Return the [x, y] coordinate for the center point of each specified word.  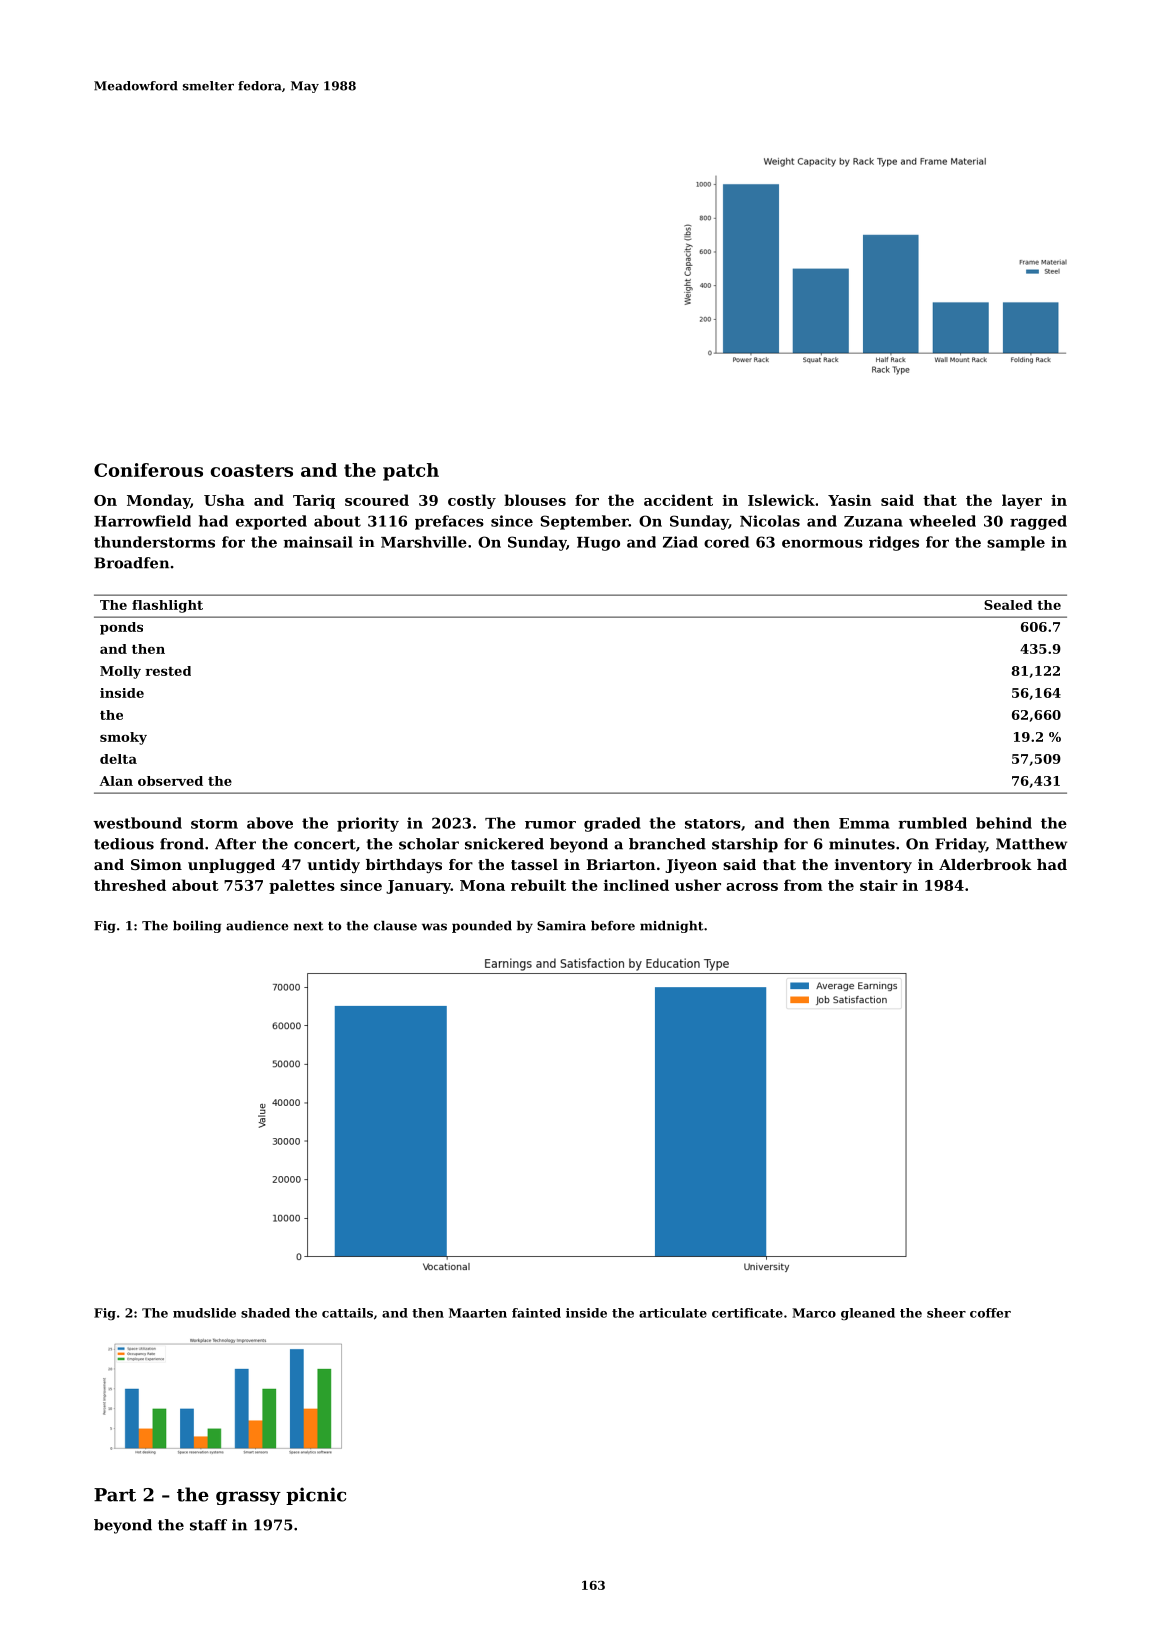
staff [208, 1525]
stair [879, 885]
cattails [347, 1313]
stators [713, 824]
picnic [316, 1496]
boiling [197, 927]
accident [678, 500]
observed [170, 781]
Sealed [1008, 605]
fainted [536, 1313]
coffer [990, 1313]
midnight [671, 927]
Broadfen [131, 563]
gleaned [868, 1314]
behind [1004, 823]
